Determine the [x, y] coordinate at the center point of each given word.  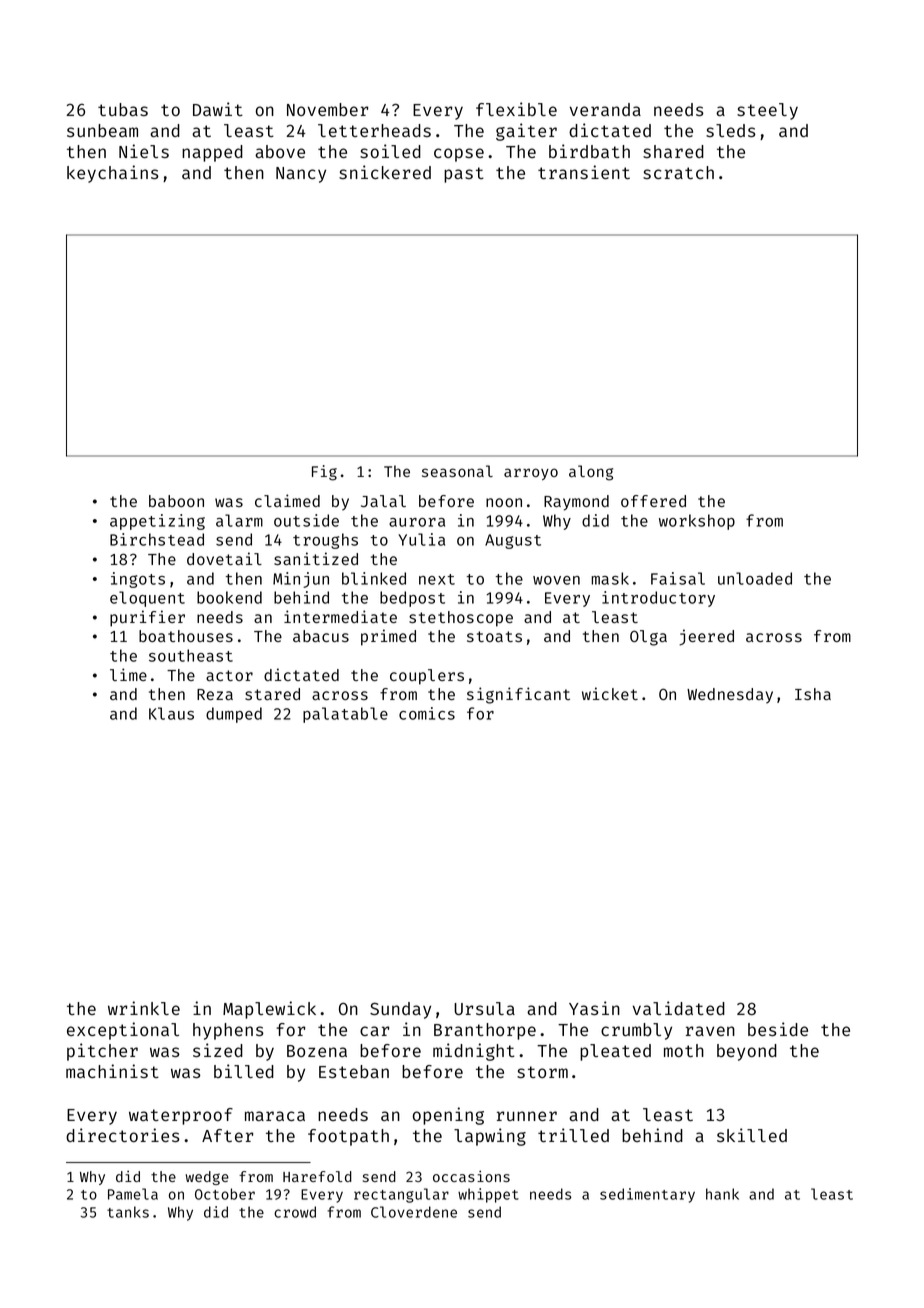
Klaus [171, 713]
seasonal [457, 471]
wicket [610, 693]
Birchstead [157, 539]
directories [123, 1135]
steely [767, 111]
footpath [348, 1137]
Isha [813, 694]
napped [212, 153]
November [327, 109]
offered [653, 501]
